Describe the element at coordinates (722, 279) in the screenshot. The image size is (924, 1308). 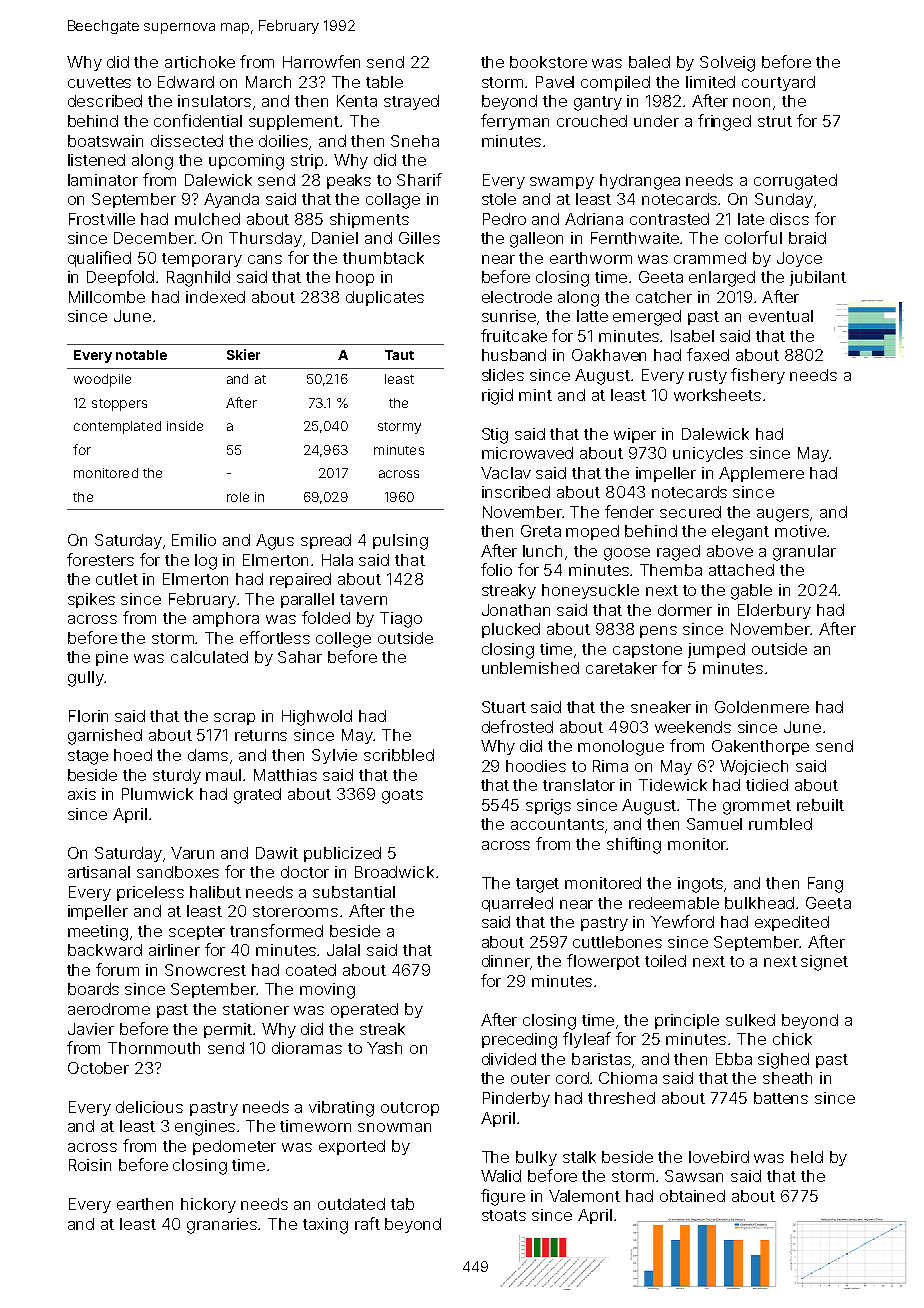
I see `enlarged` at that location.
